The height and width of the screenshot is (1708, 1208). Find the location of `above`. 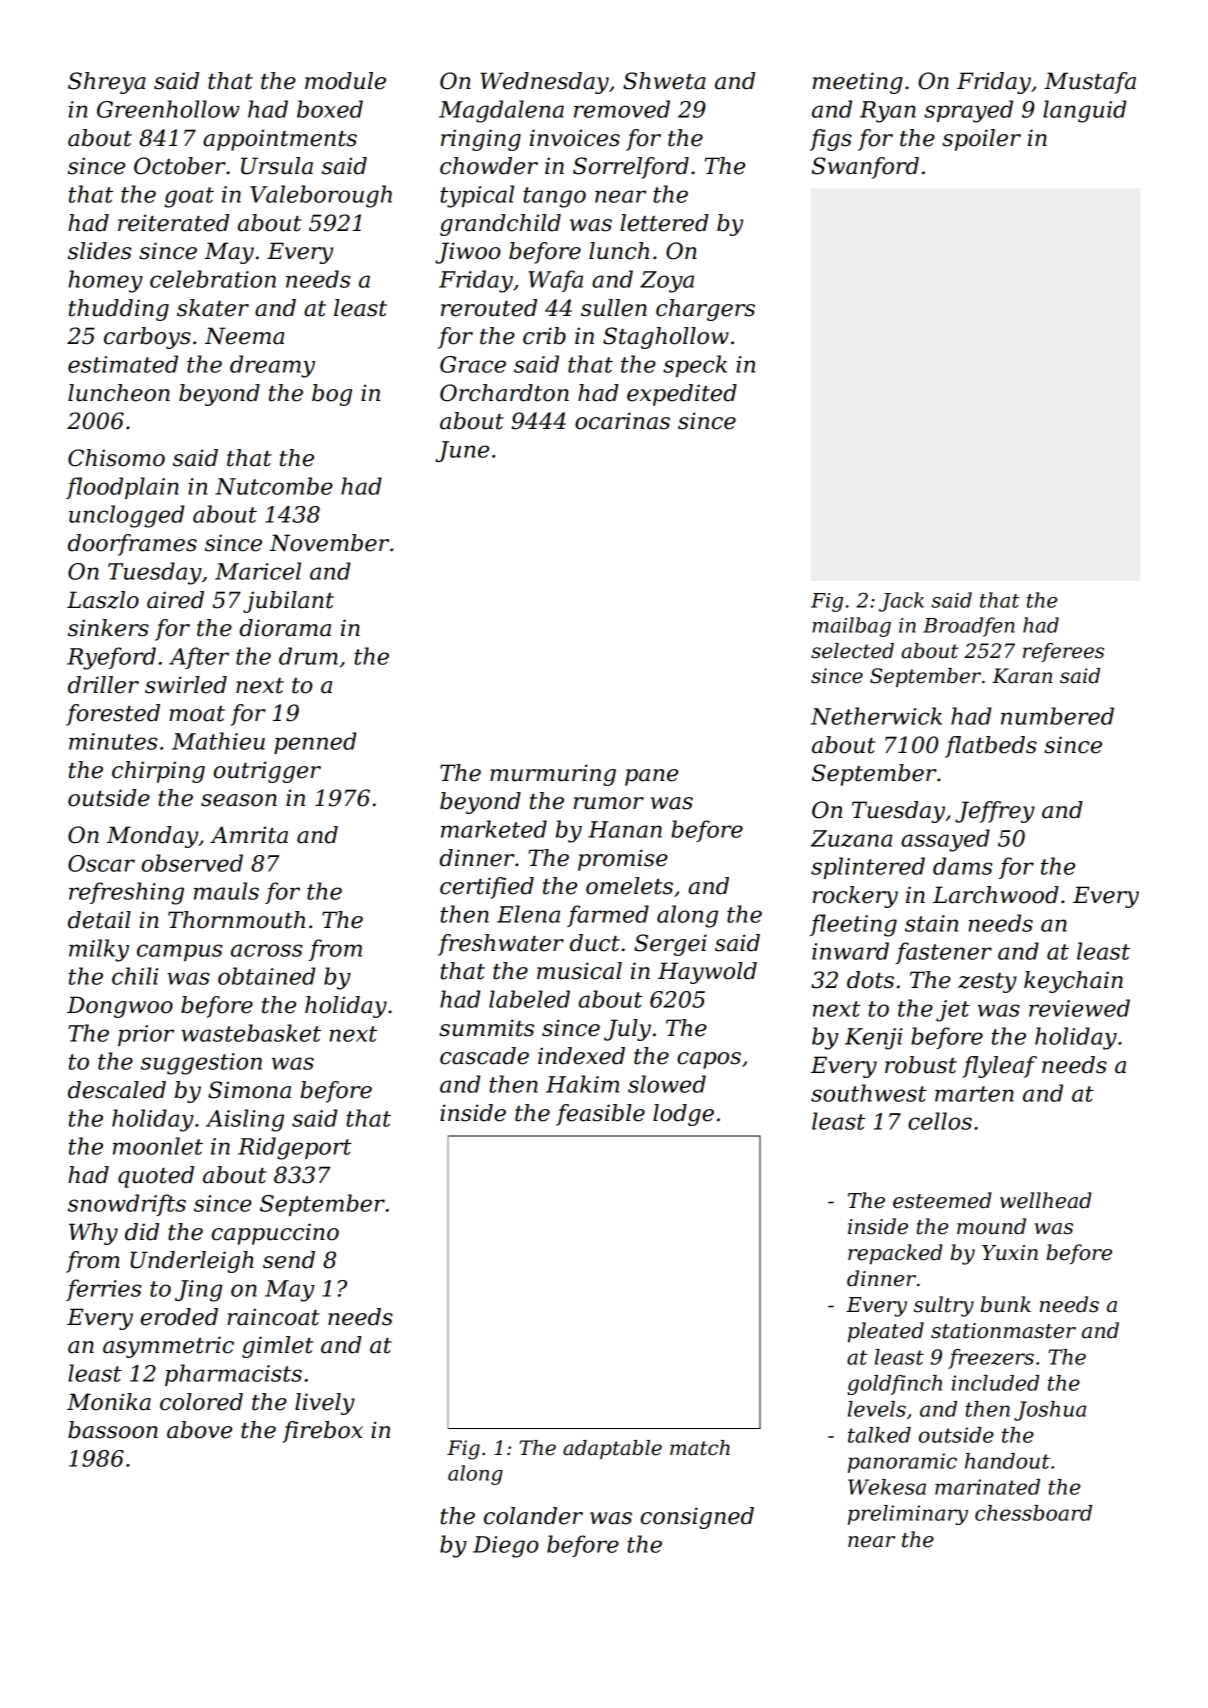

above is located at coordinates (199, 1430).
